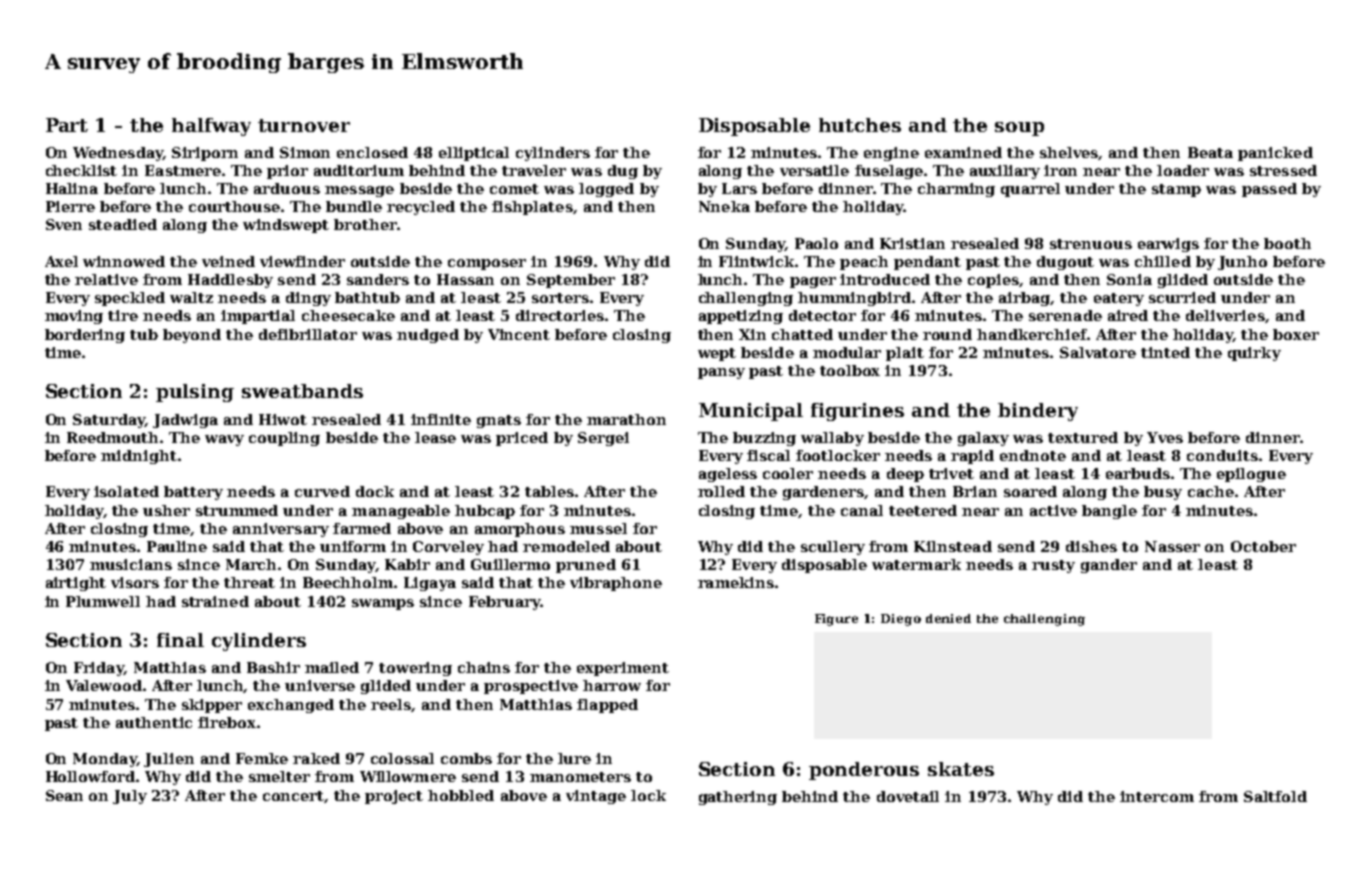 Image resolution: width=1372 pixels, height=887 pixels. Describe the element at coordinates (441, 419) in the screenshot. I see `infinite` at that location.
